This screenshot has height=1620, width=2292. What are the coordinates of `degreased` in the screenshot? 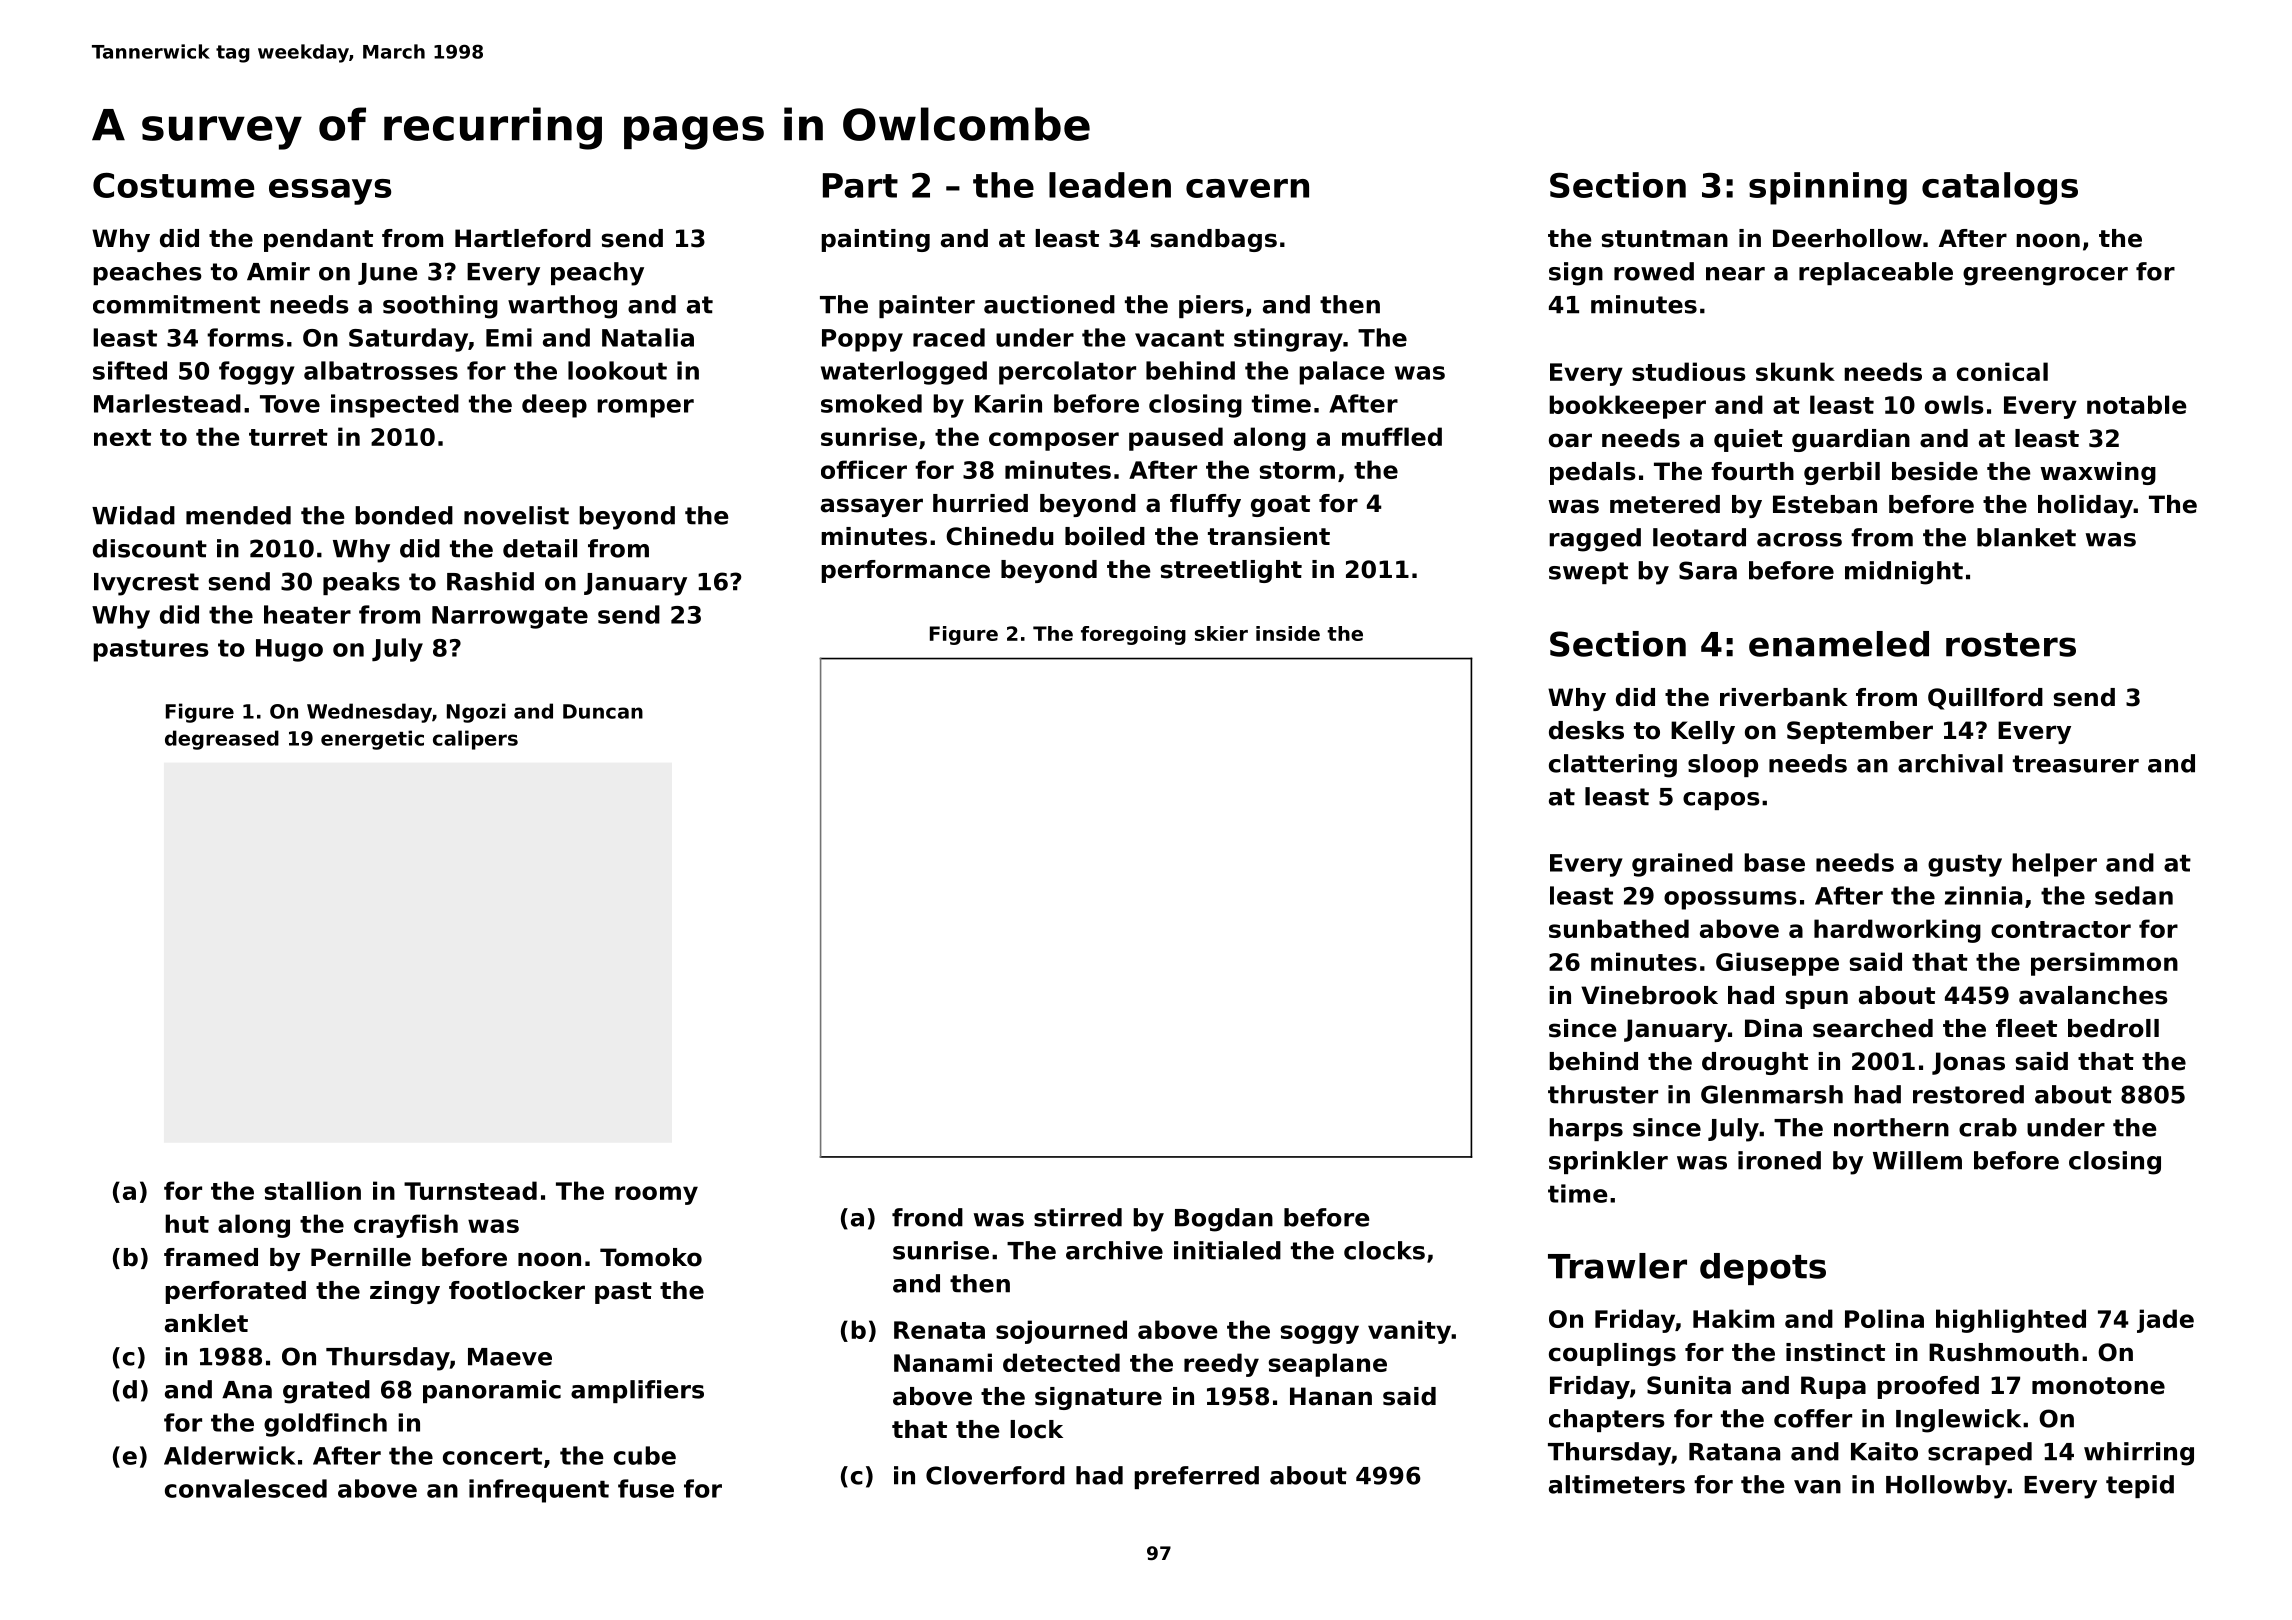 It's located at (222, 740).
